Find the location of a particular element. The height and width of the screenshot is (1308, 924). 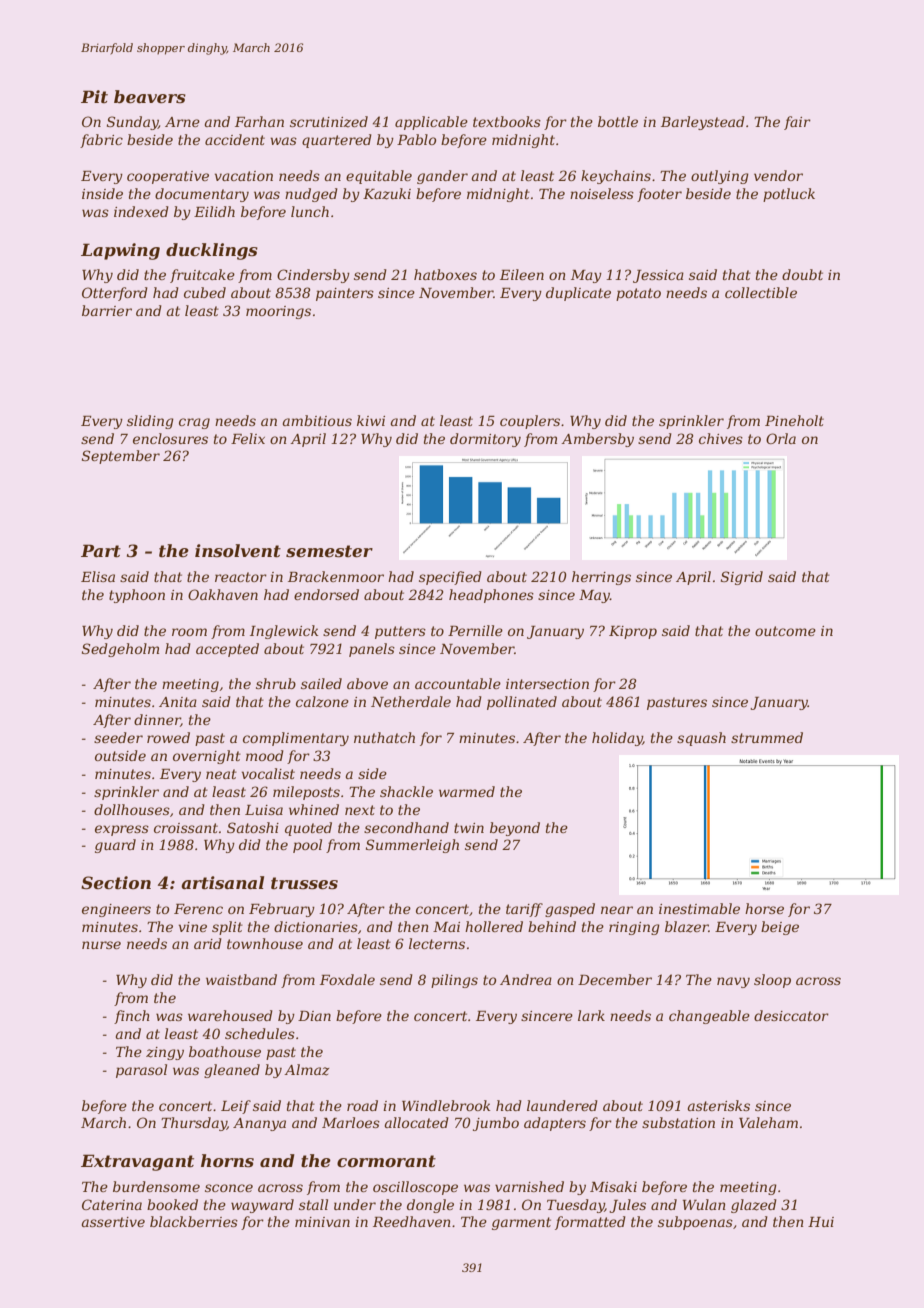

stall is located at coordinates (313, 1204).
